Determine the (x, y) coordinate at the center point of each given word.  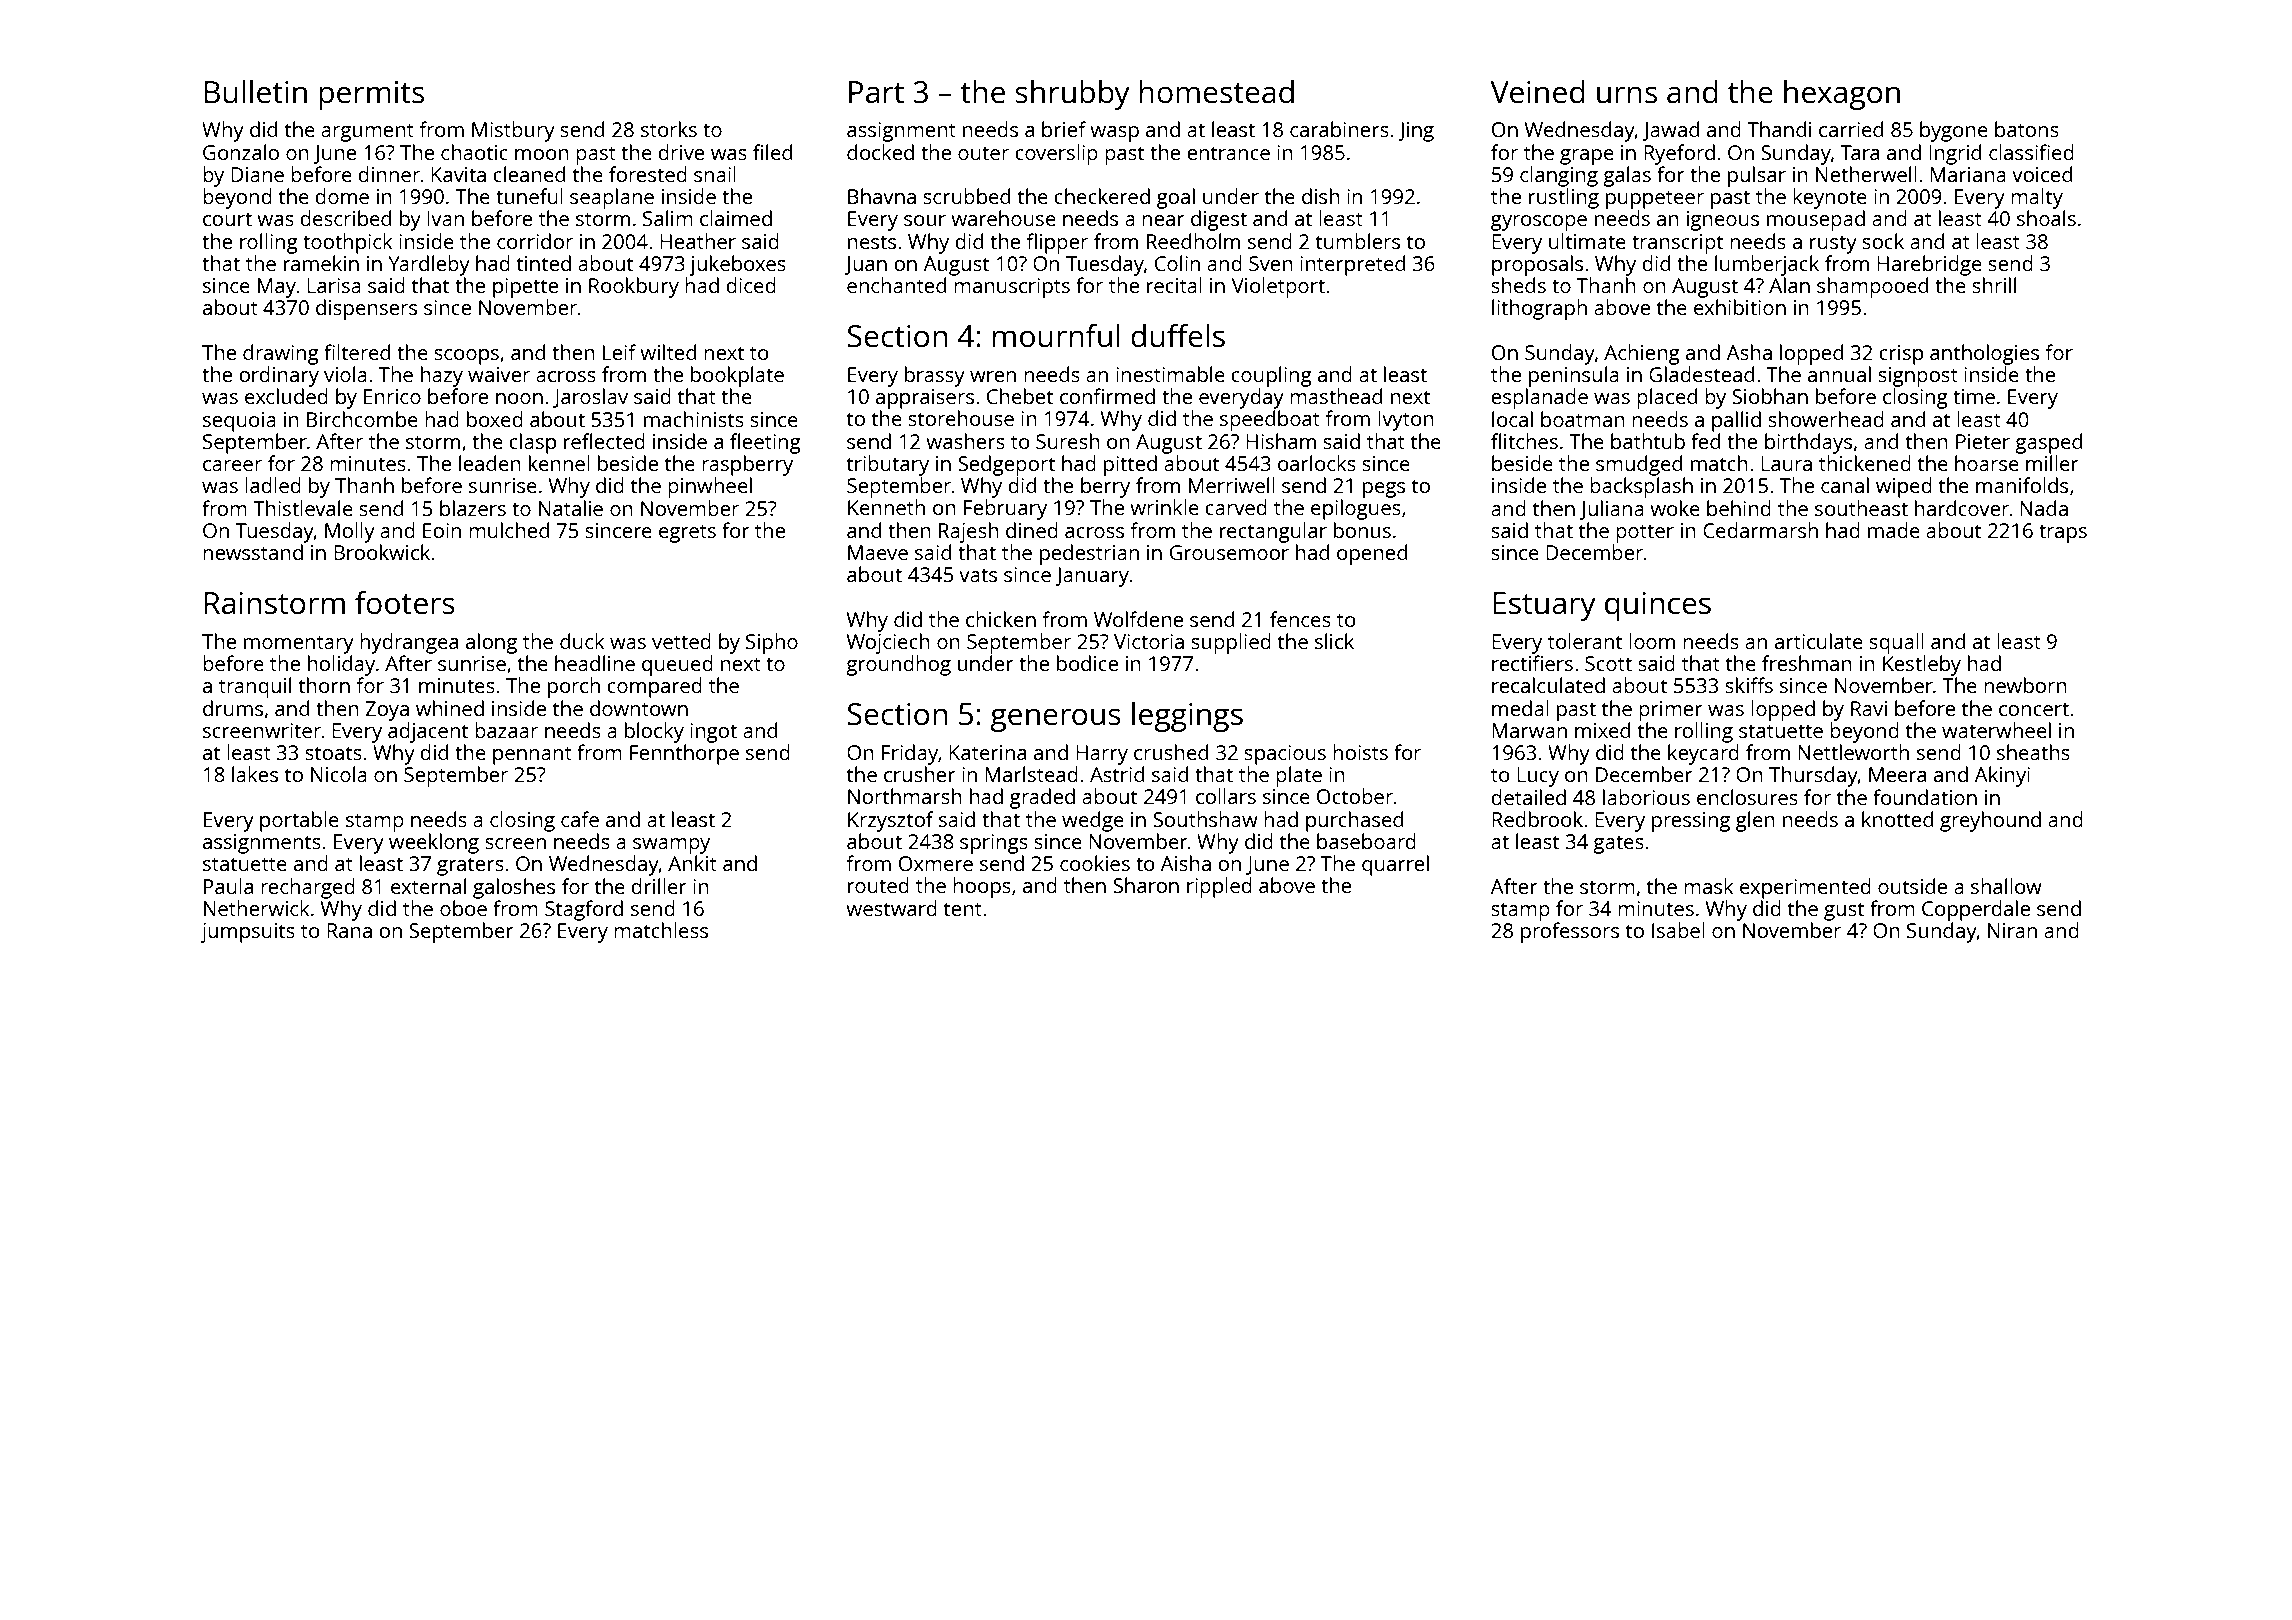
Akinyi (2002, 776)
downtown (639, 708)
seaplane (612, 198)
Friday (910, 754)
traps (2063, 533)
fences (1300, 619)
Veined (1538, 92)
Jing (1416, 132)
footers (405, 603)
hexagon (1842, 95)
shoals (2046, 218)
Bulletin (256, 92)
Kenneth (886, 507)
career (232, 465)
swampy (671, 846)
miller (2052, 463)
